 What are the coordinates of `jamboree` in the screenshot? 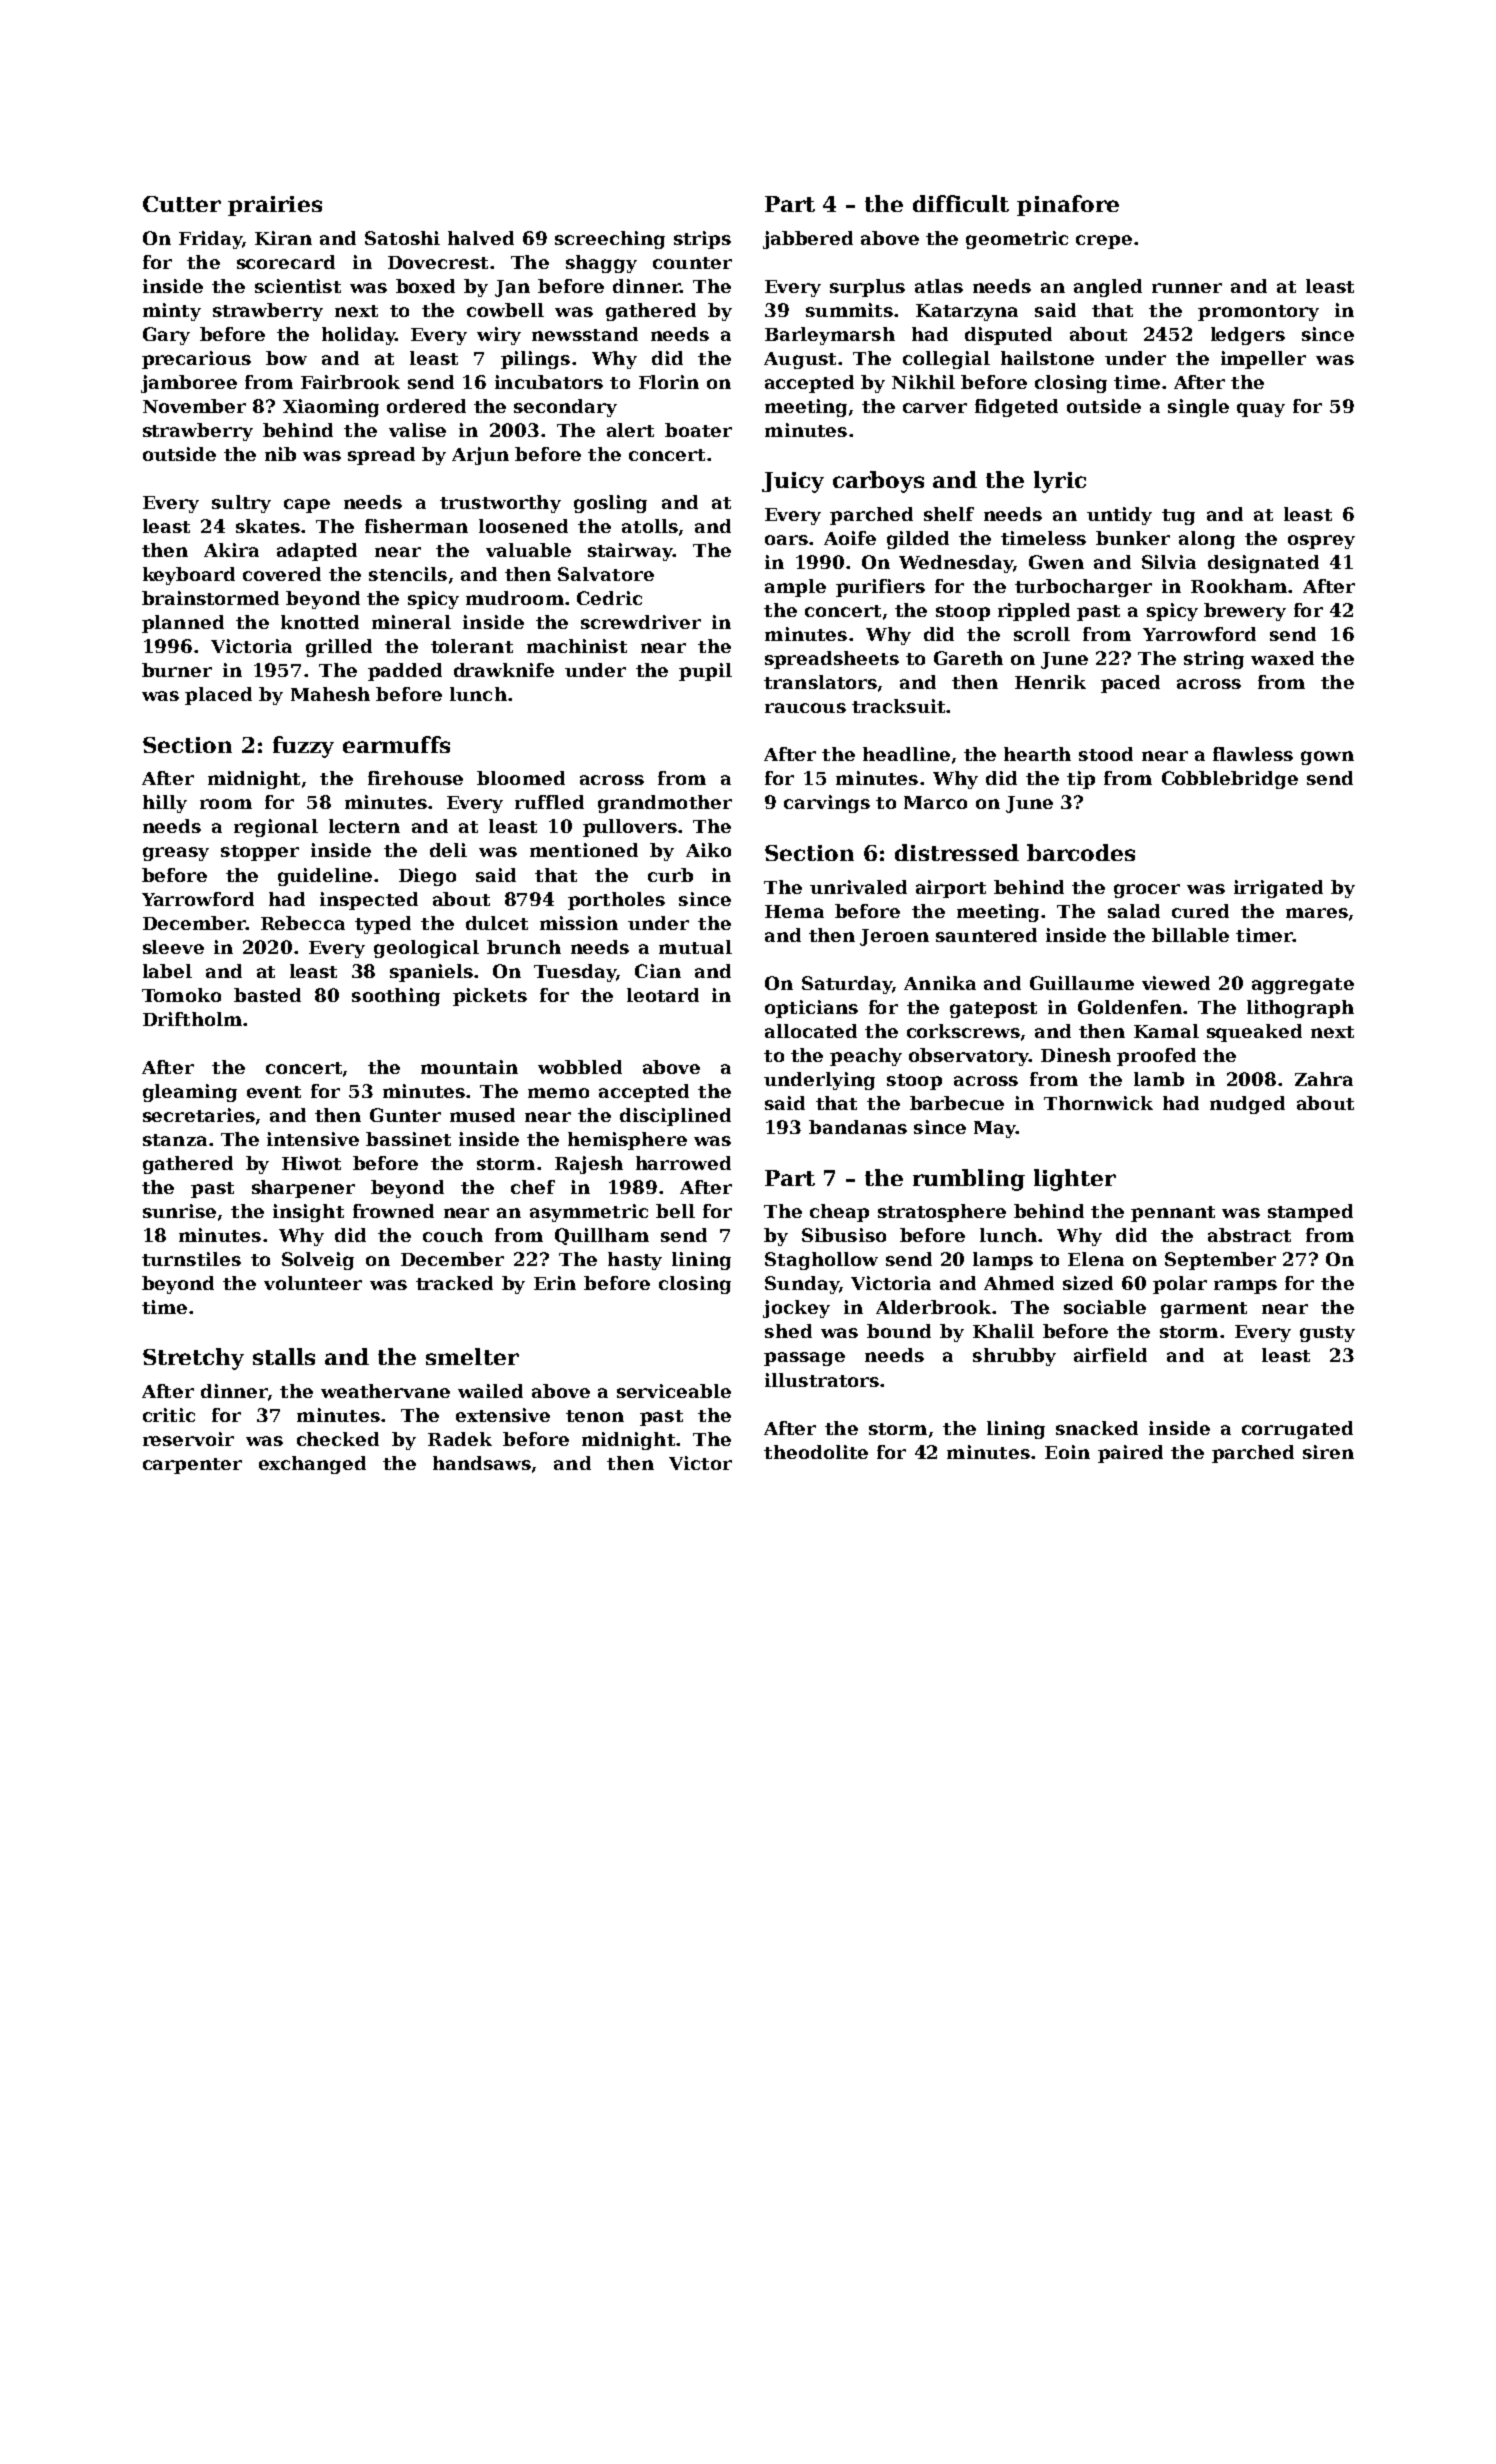 It's located at (189, 384).
